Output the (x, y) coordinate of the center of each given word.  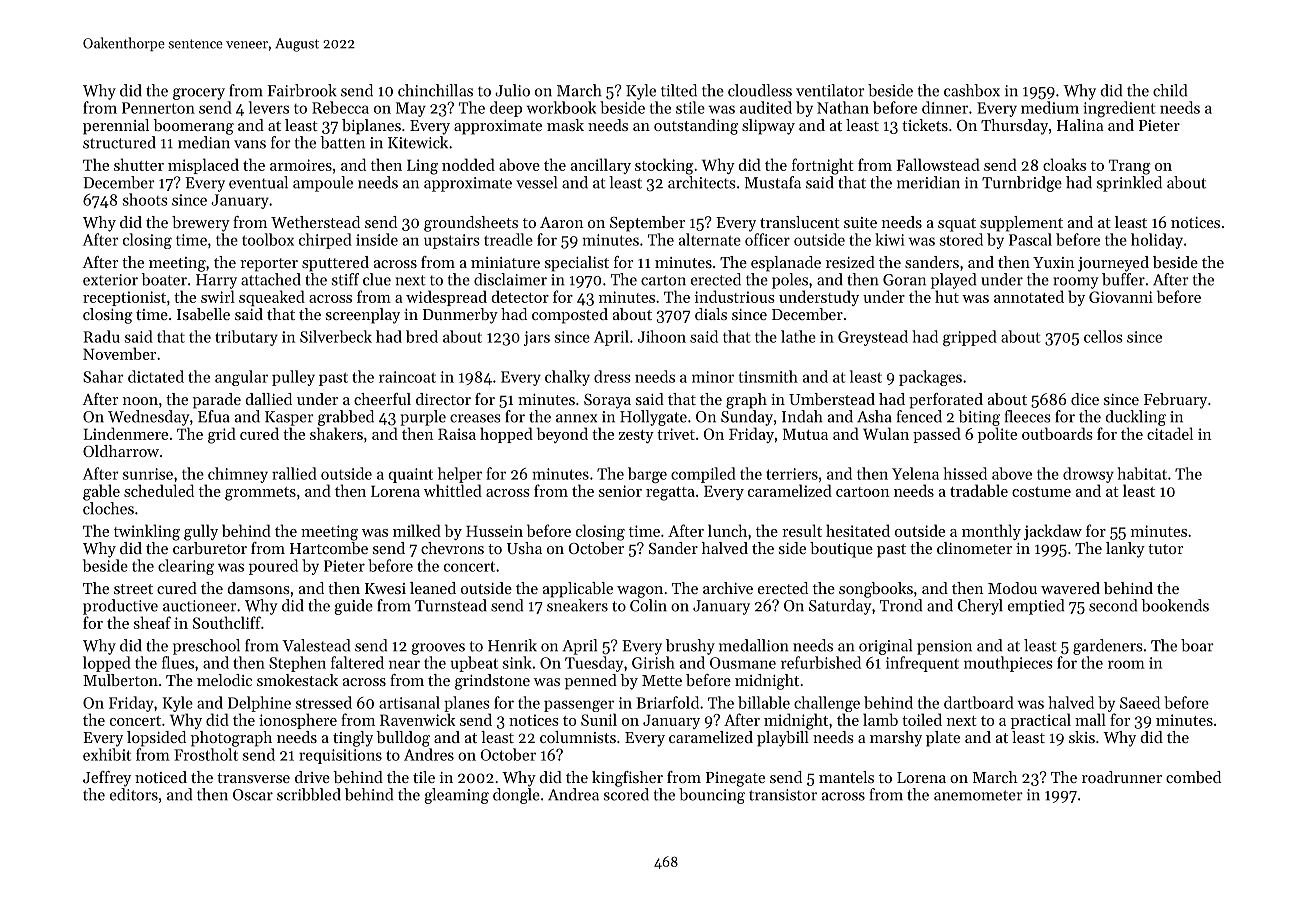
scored (626, 794)
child (1170, 90)
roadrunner (1122, 777)
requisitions (340, 756)
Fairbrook (302, 90)
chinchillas (435, 90)
